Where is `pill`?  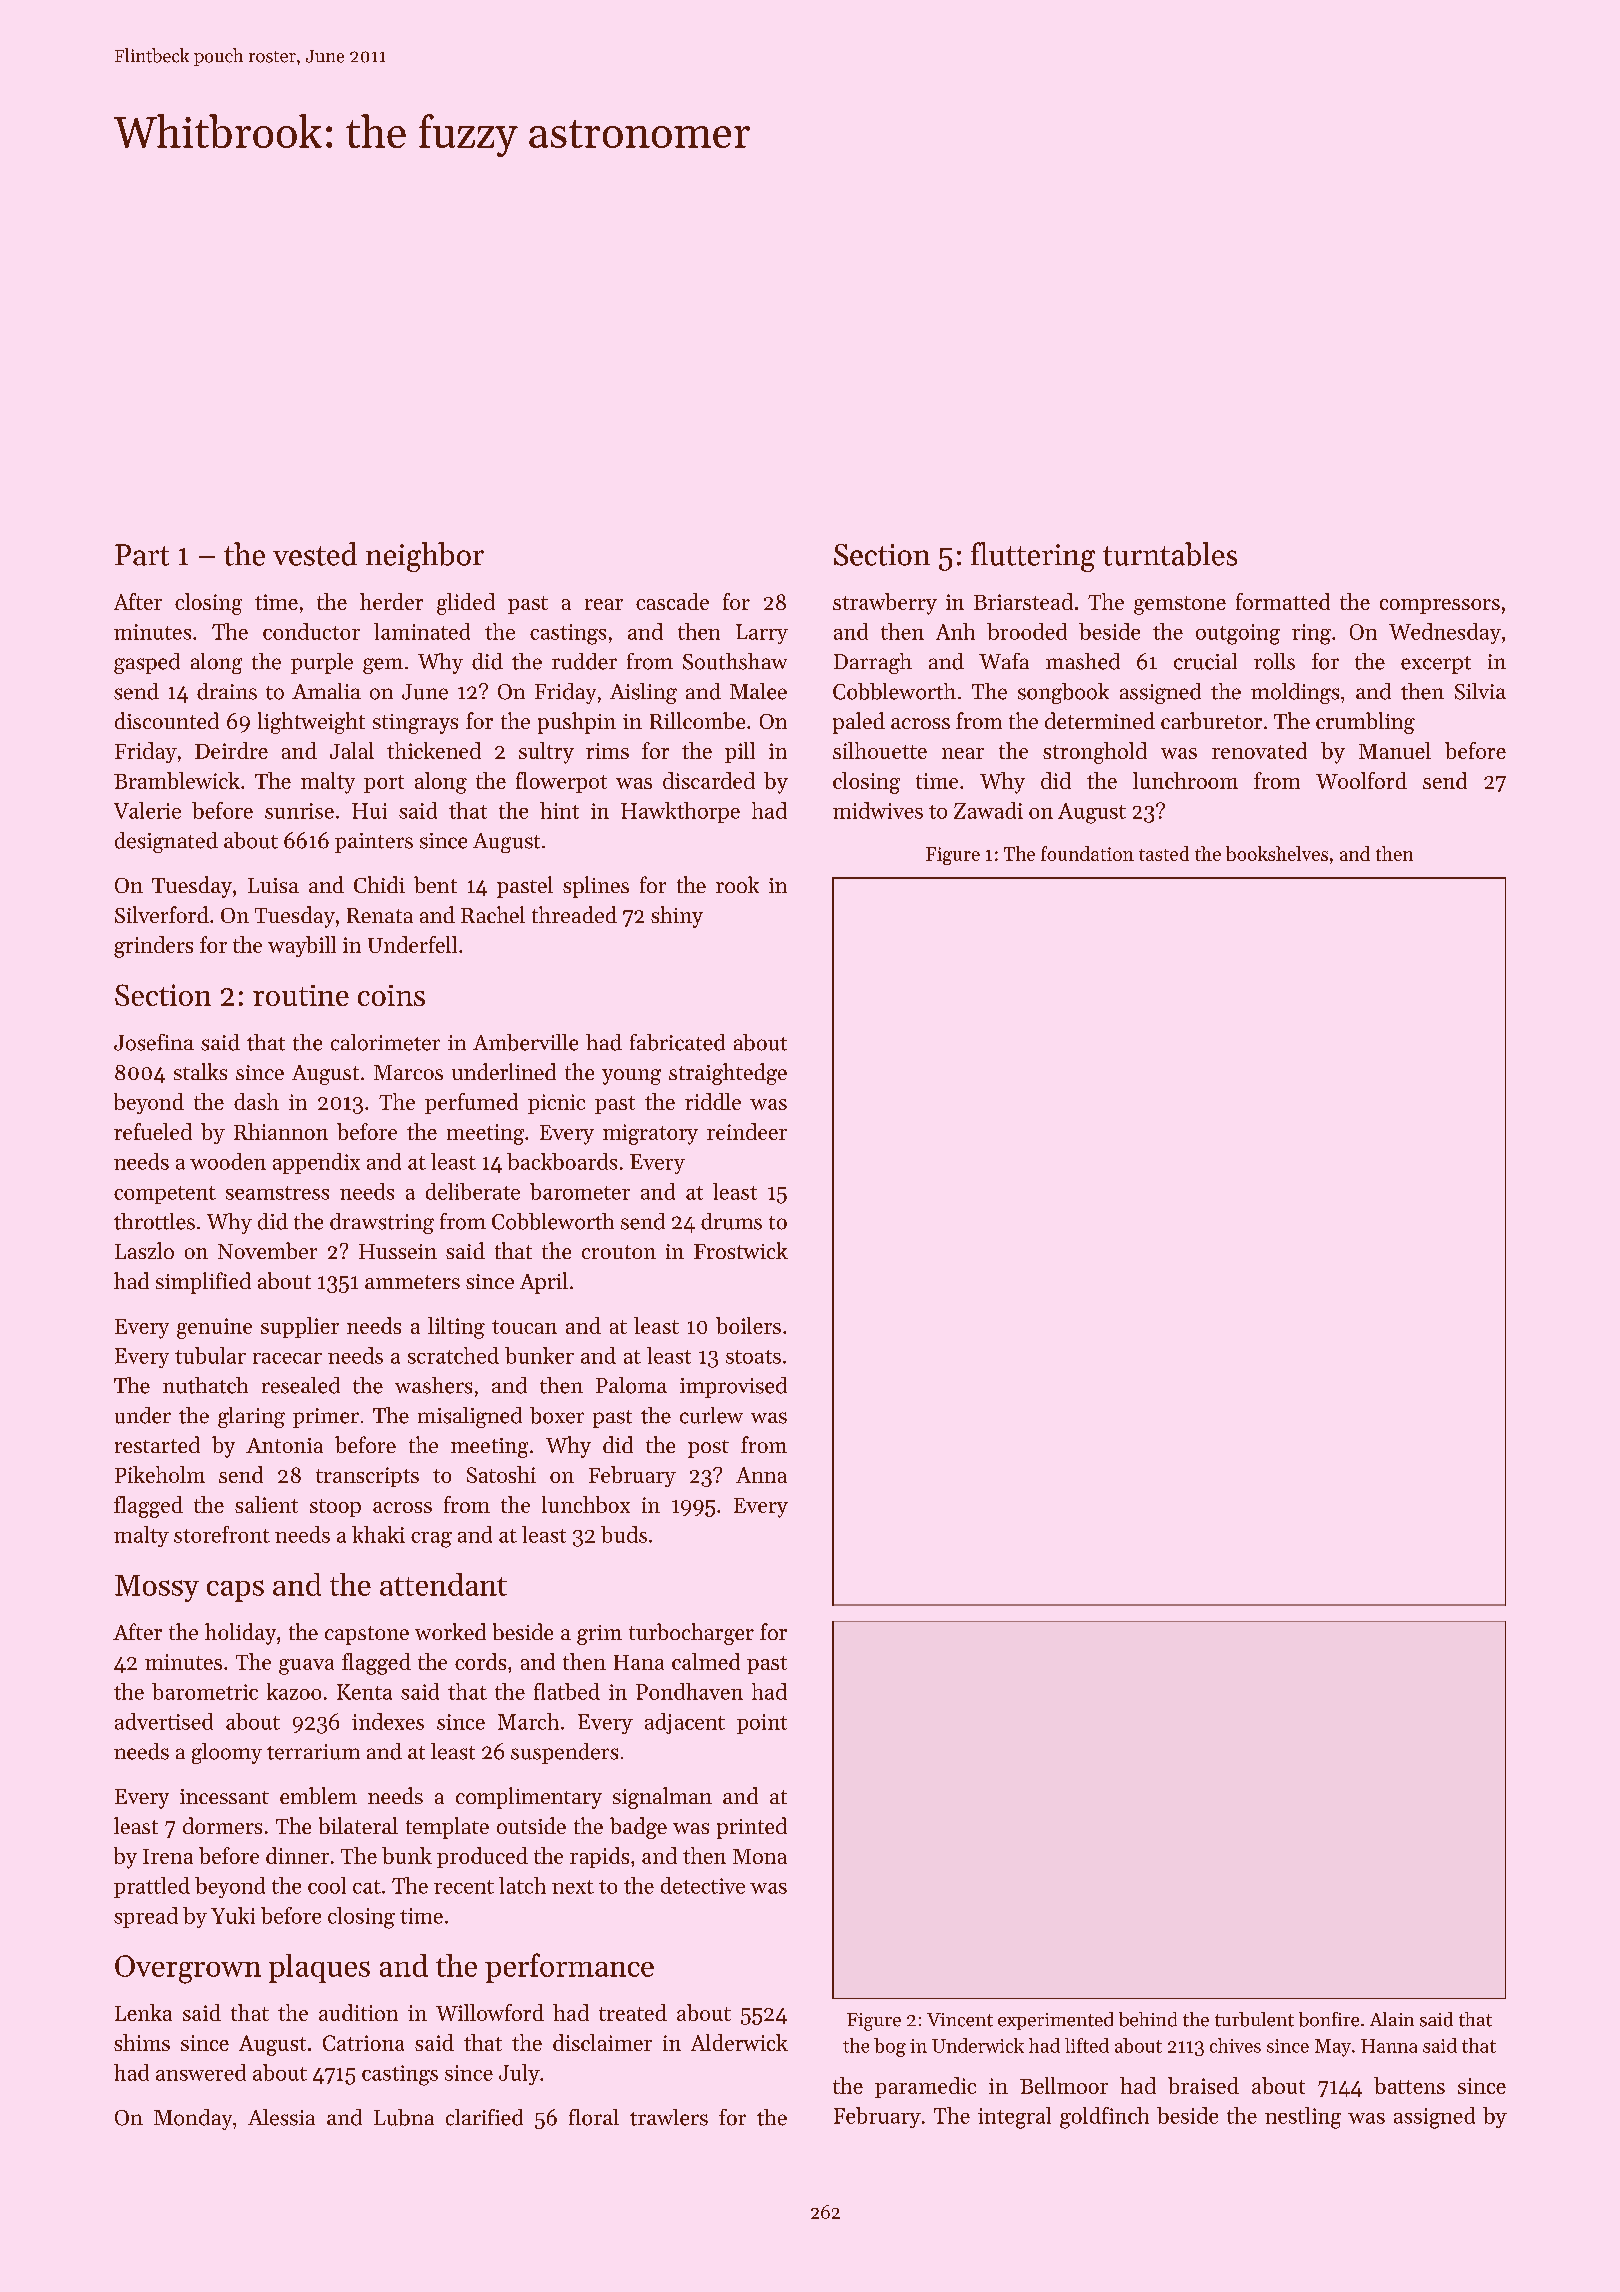 pill is located at coordinates (740, 752).
